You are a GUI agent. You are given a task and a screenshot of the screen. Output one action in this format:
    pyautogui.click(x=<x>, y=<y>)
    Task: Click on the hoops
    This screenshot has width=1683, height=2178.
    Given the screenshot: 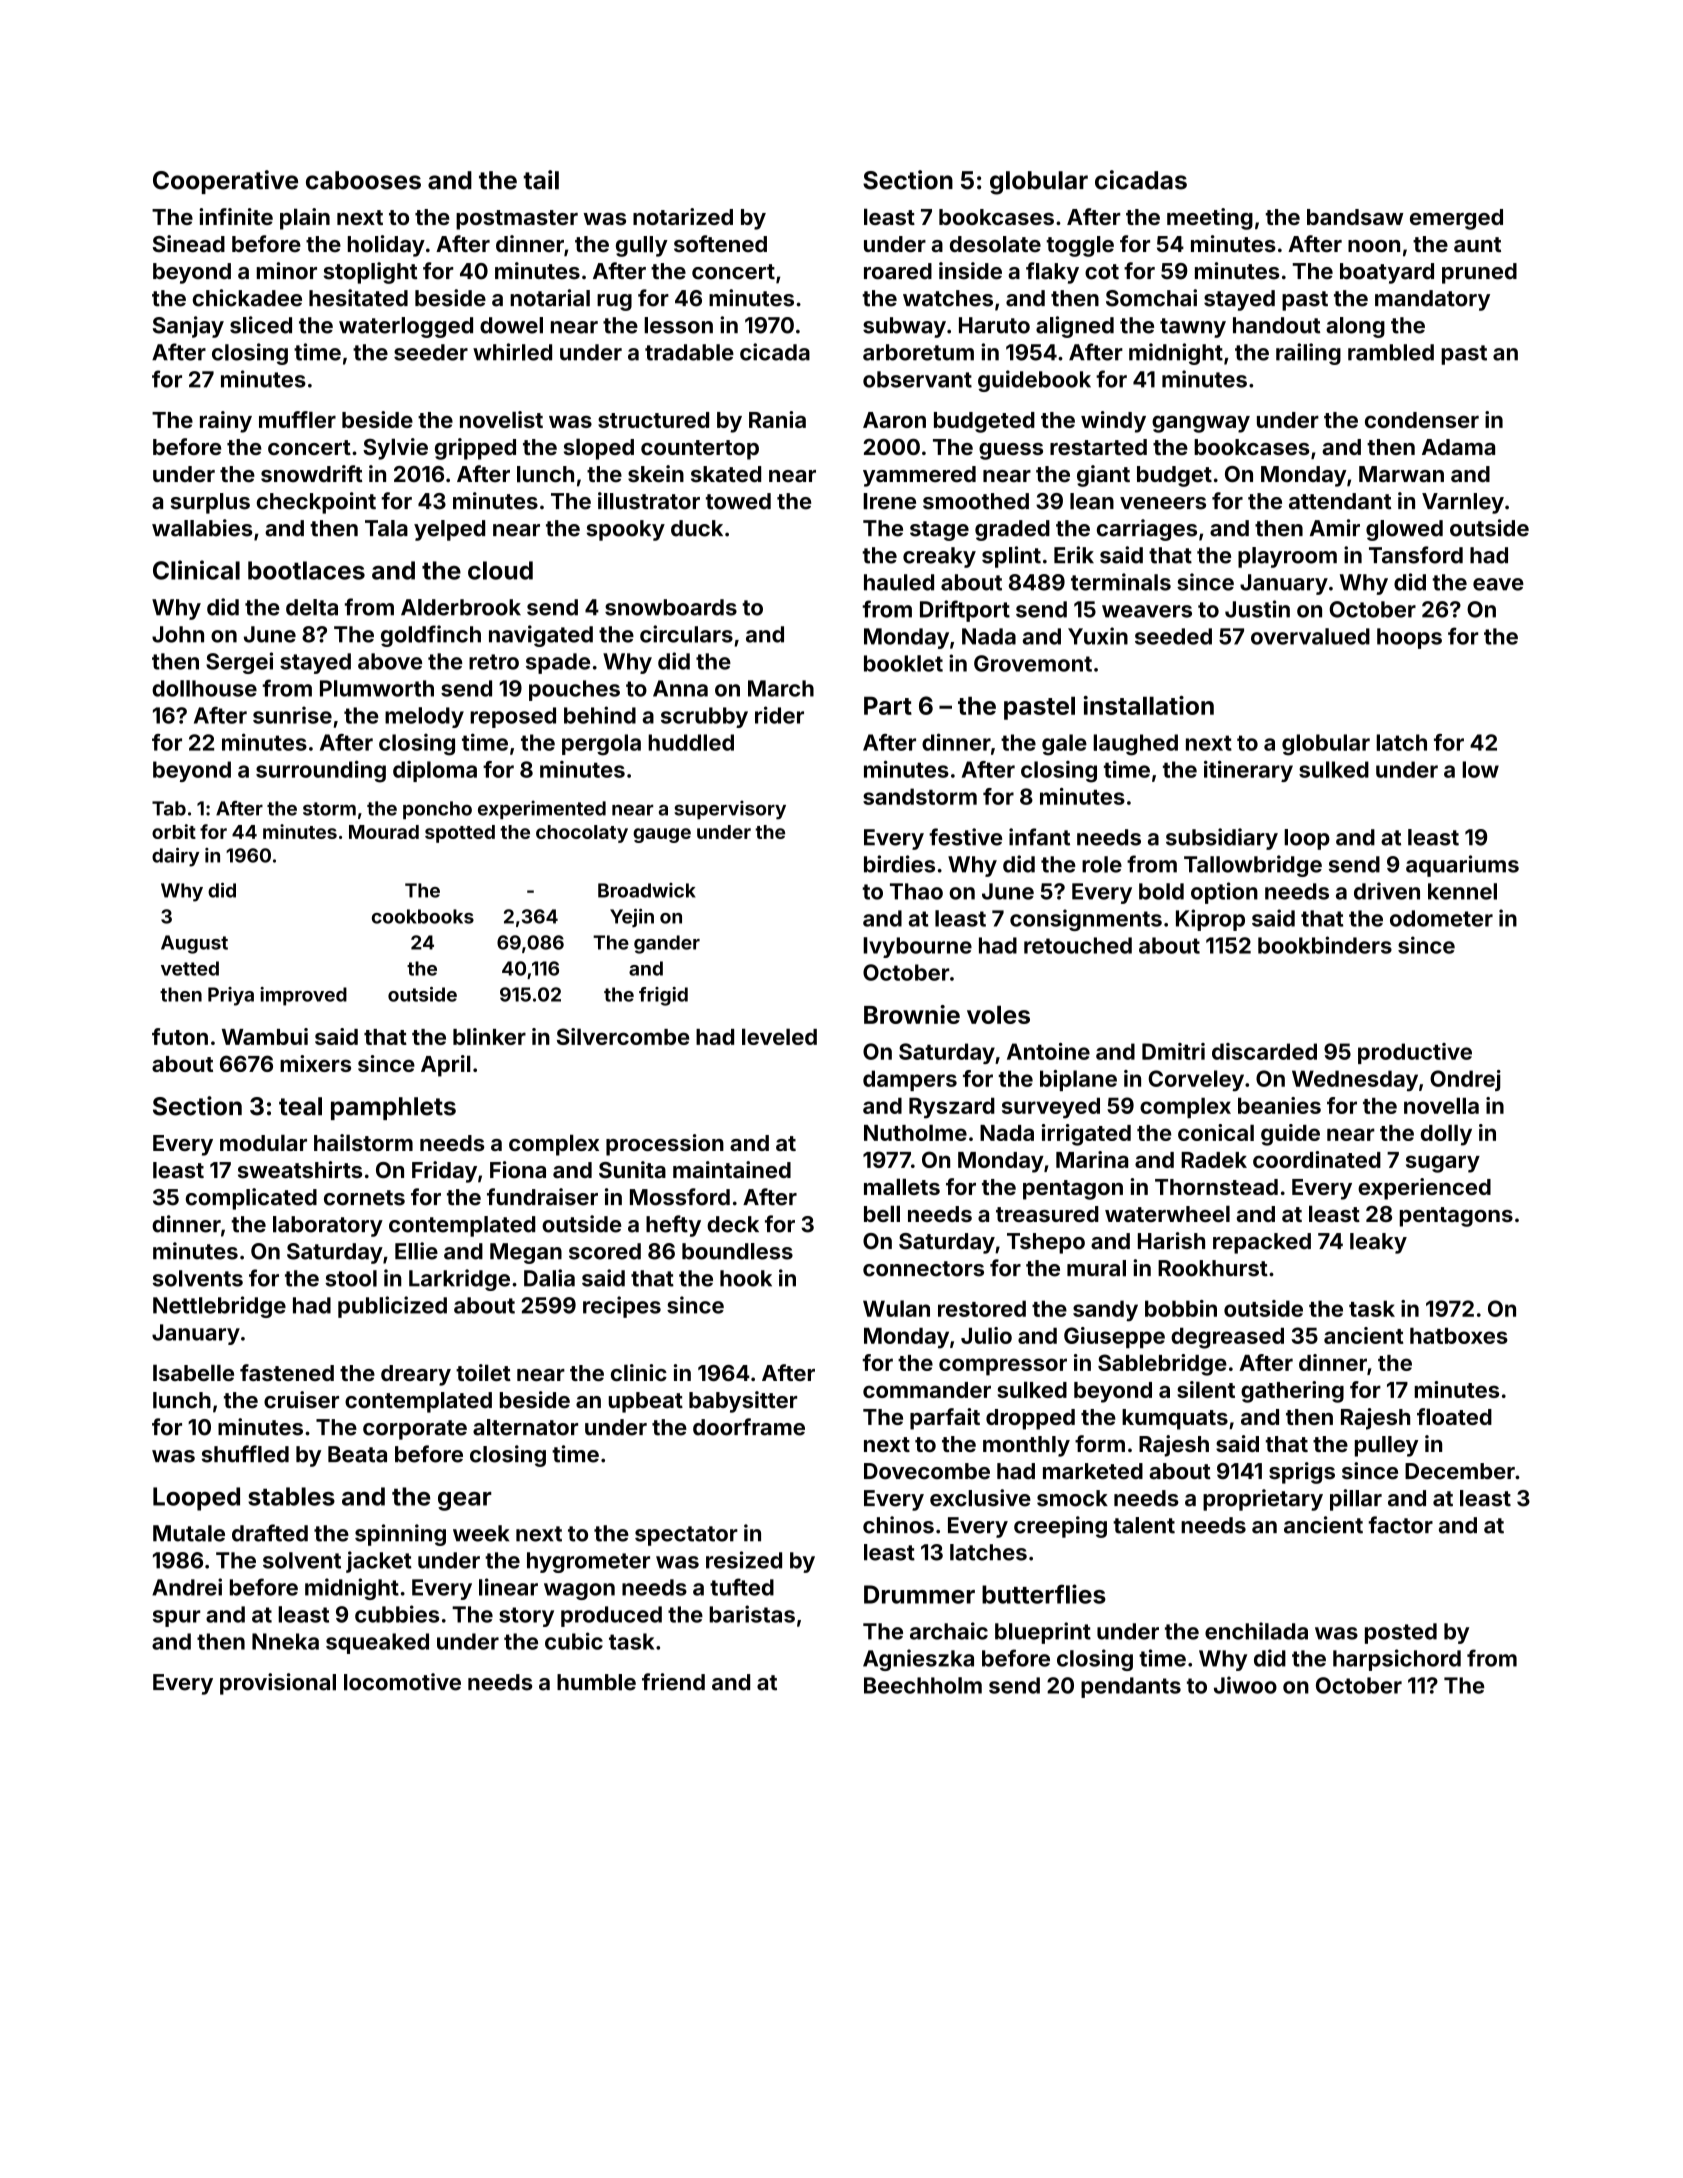 What is the action you would take?
    pyautogui.click(x=1409, y=638)
